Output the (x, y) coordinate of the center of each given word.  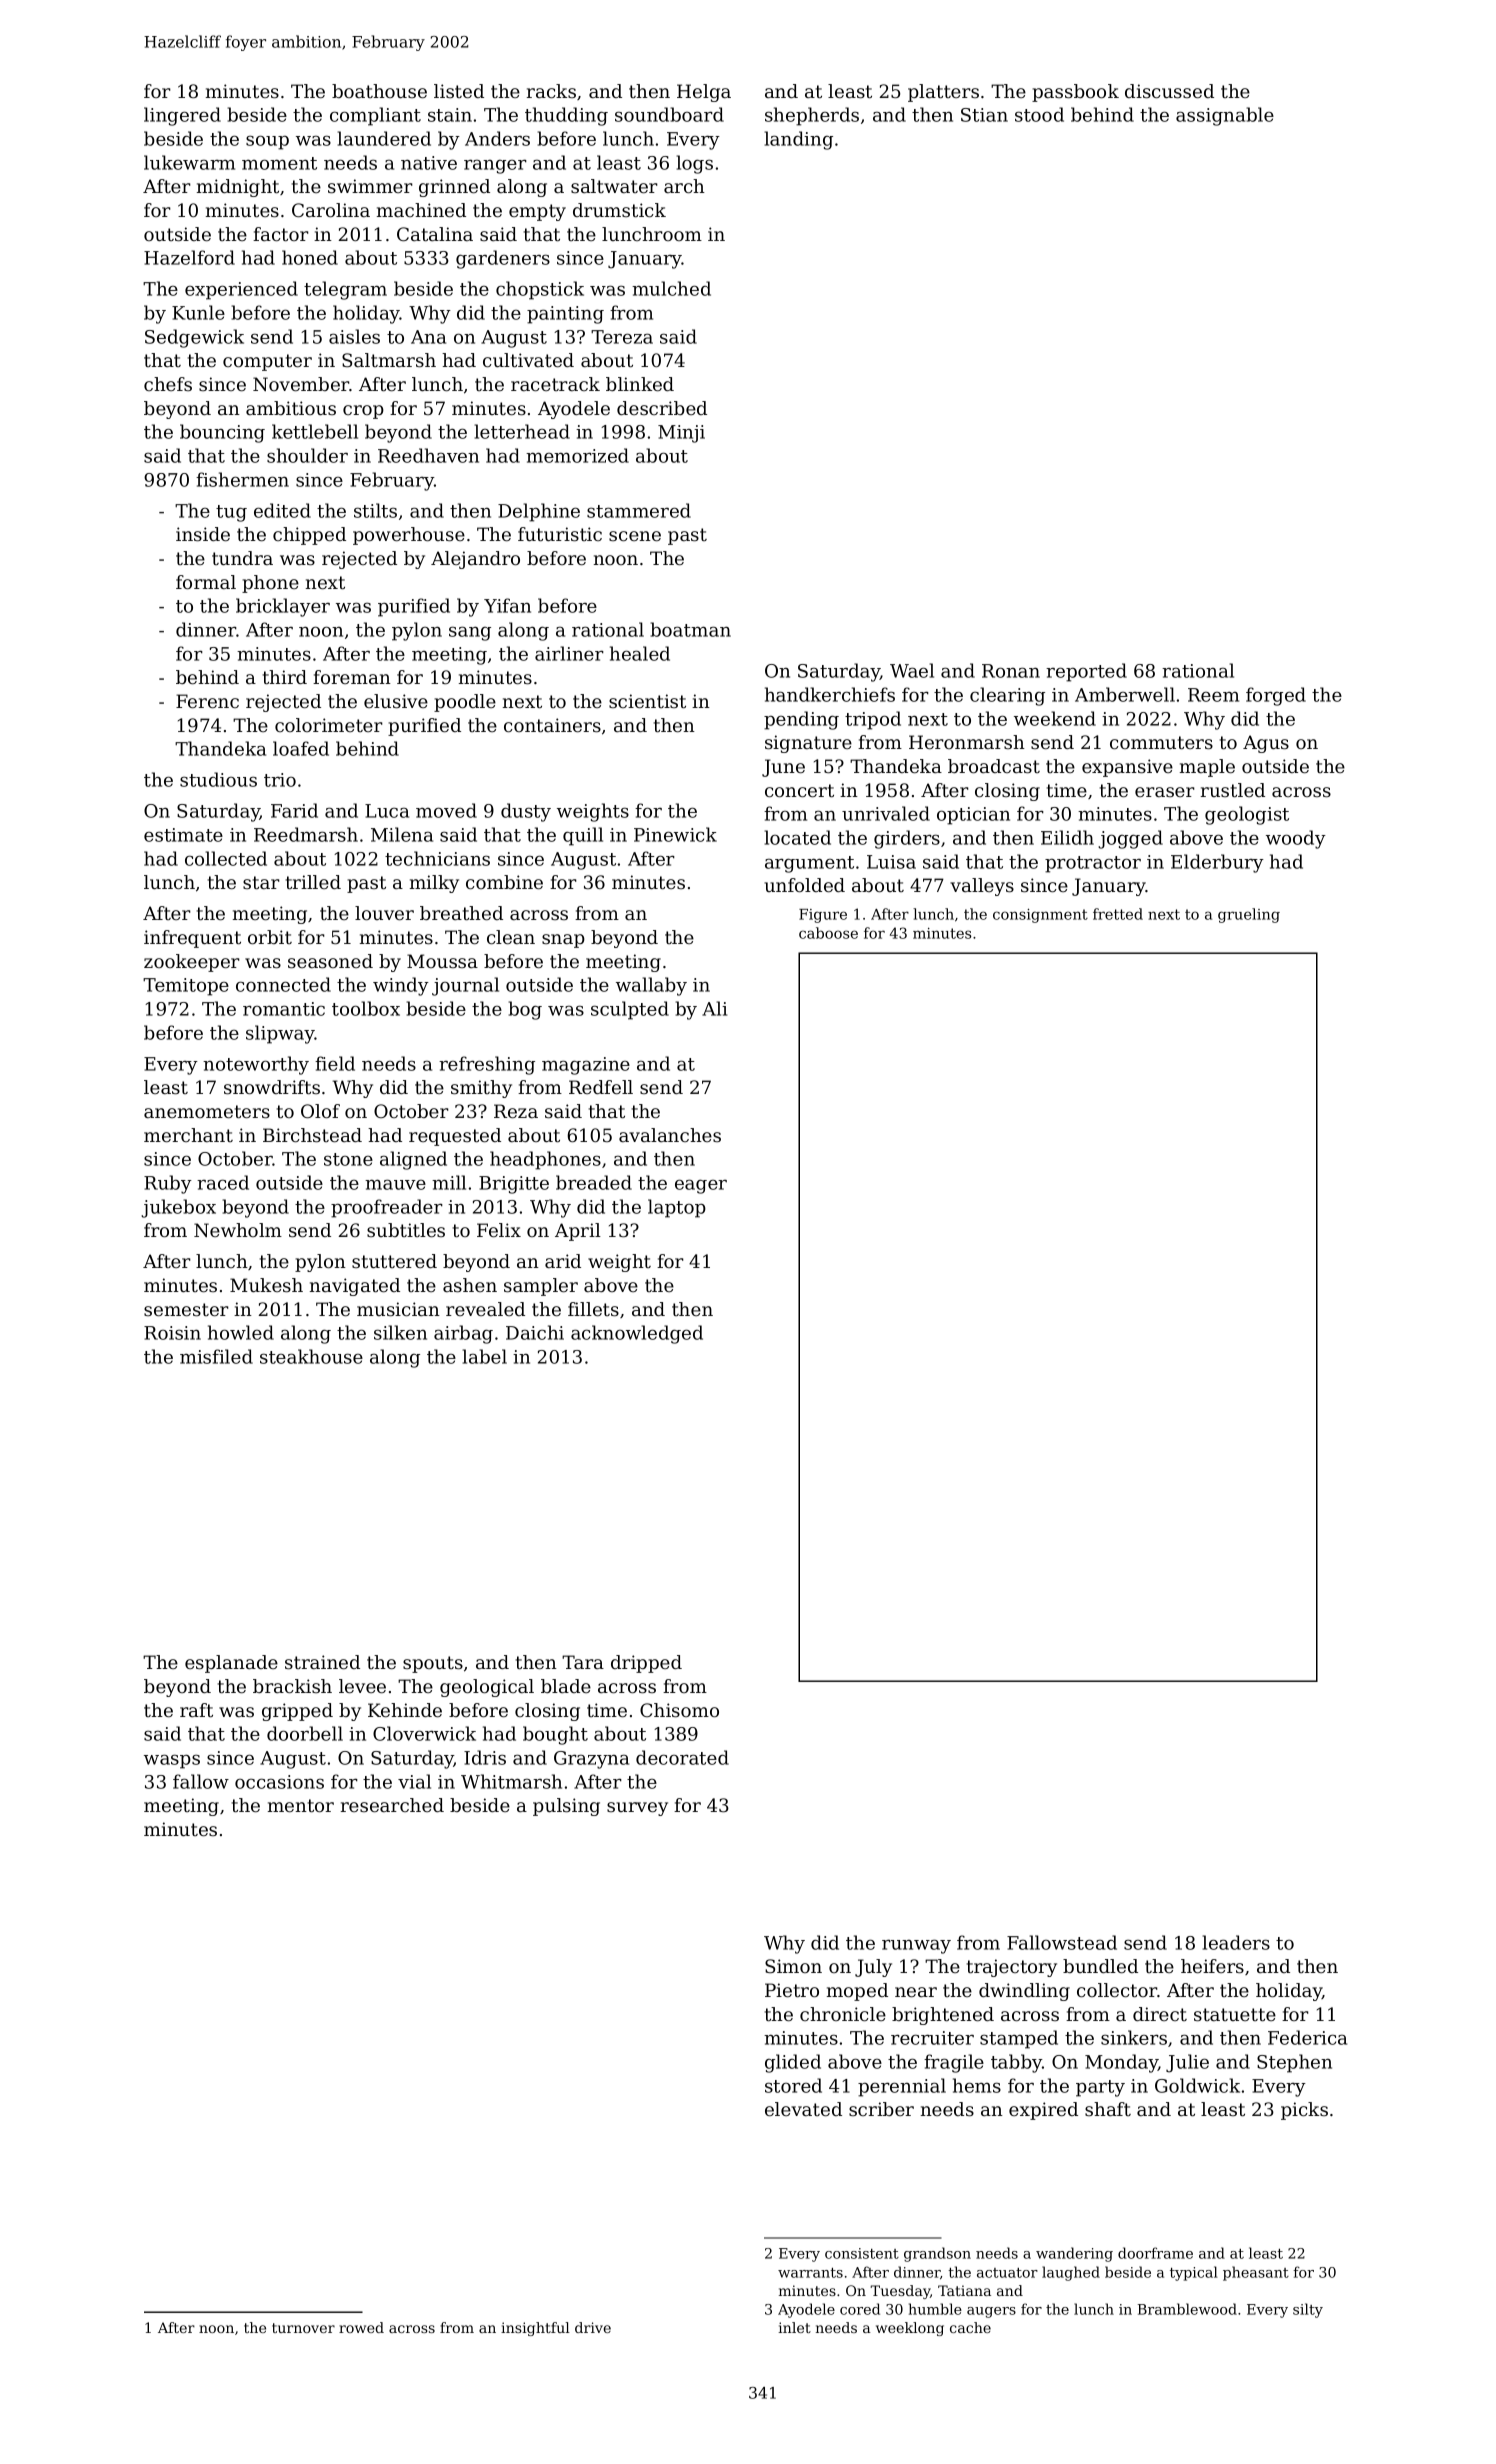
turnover (303, 2328)
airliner (569, 653)
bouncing (222, 433)
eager (701, 1186)
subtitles (406, 1230)
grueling (1249, 915)
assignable (1225, 116)
